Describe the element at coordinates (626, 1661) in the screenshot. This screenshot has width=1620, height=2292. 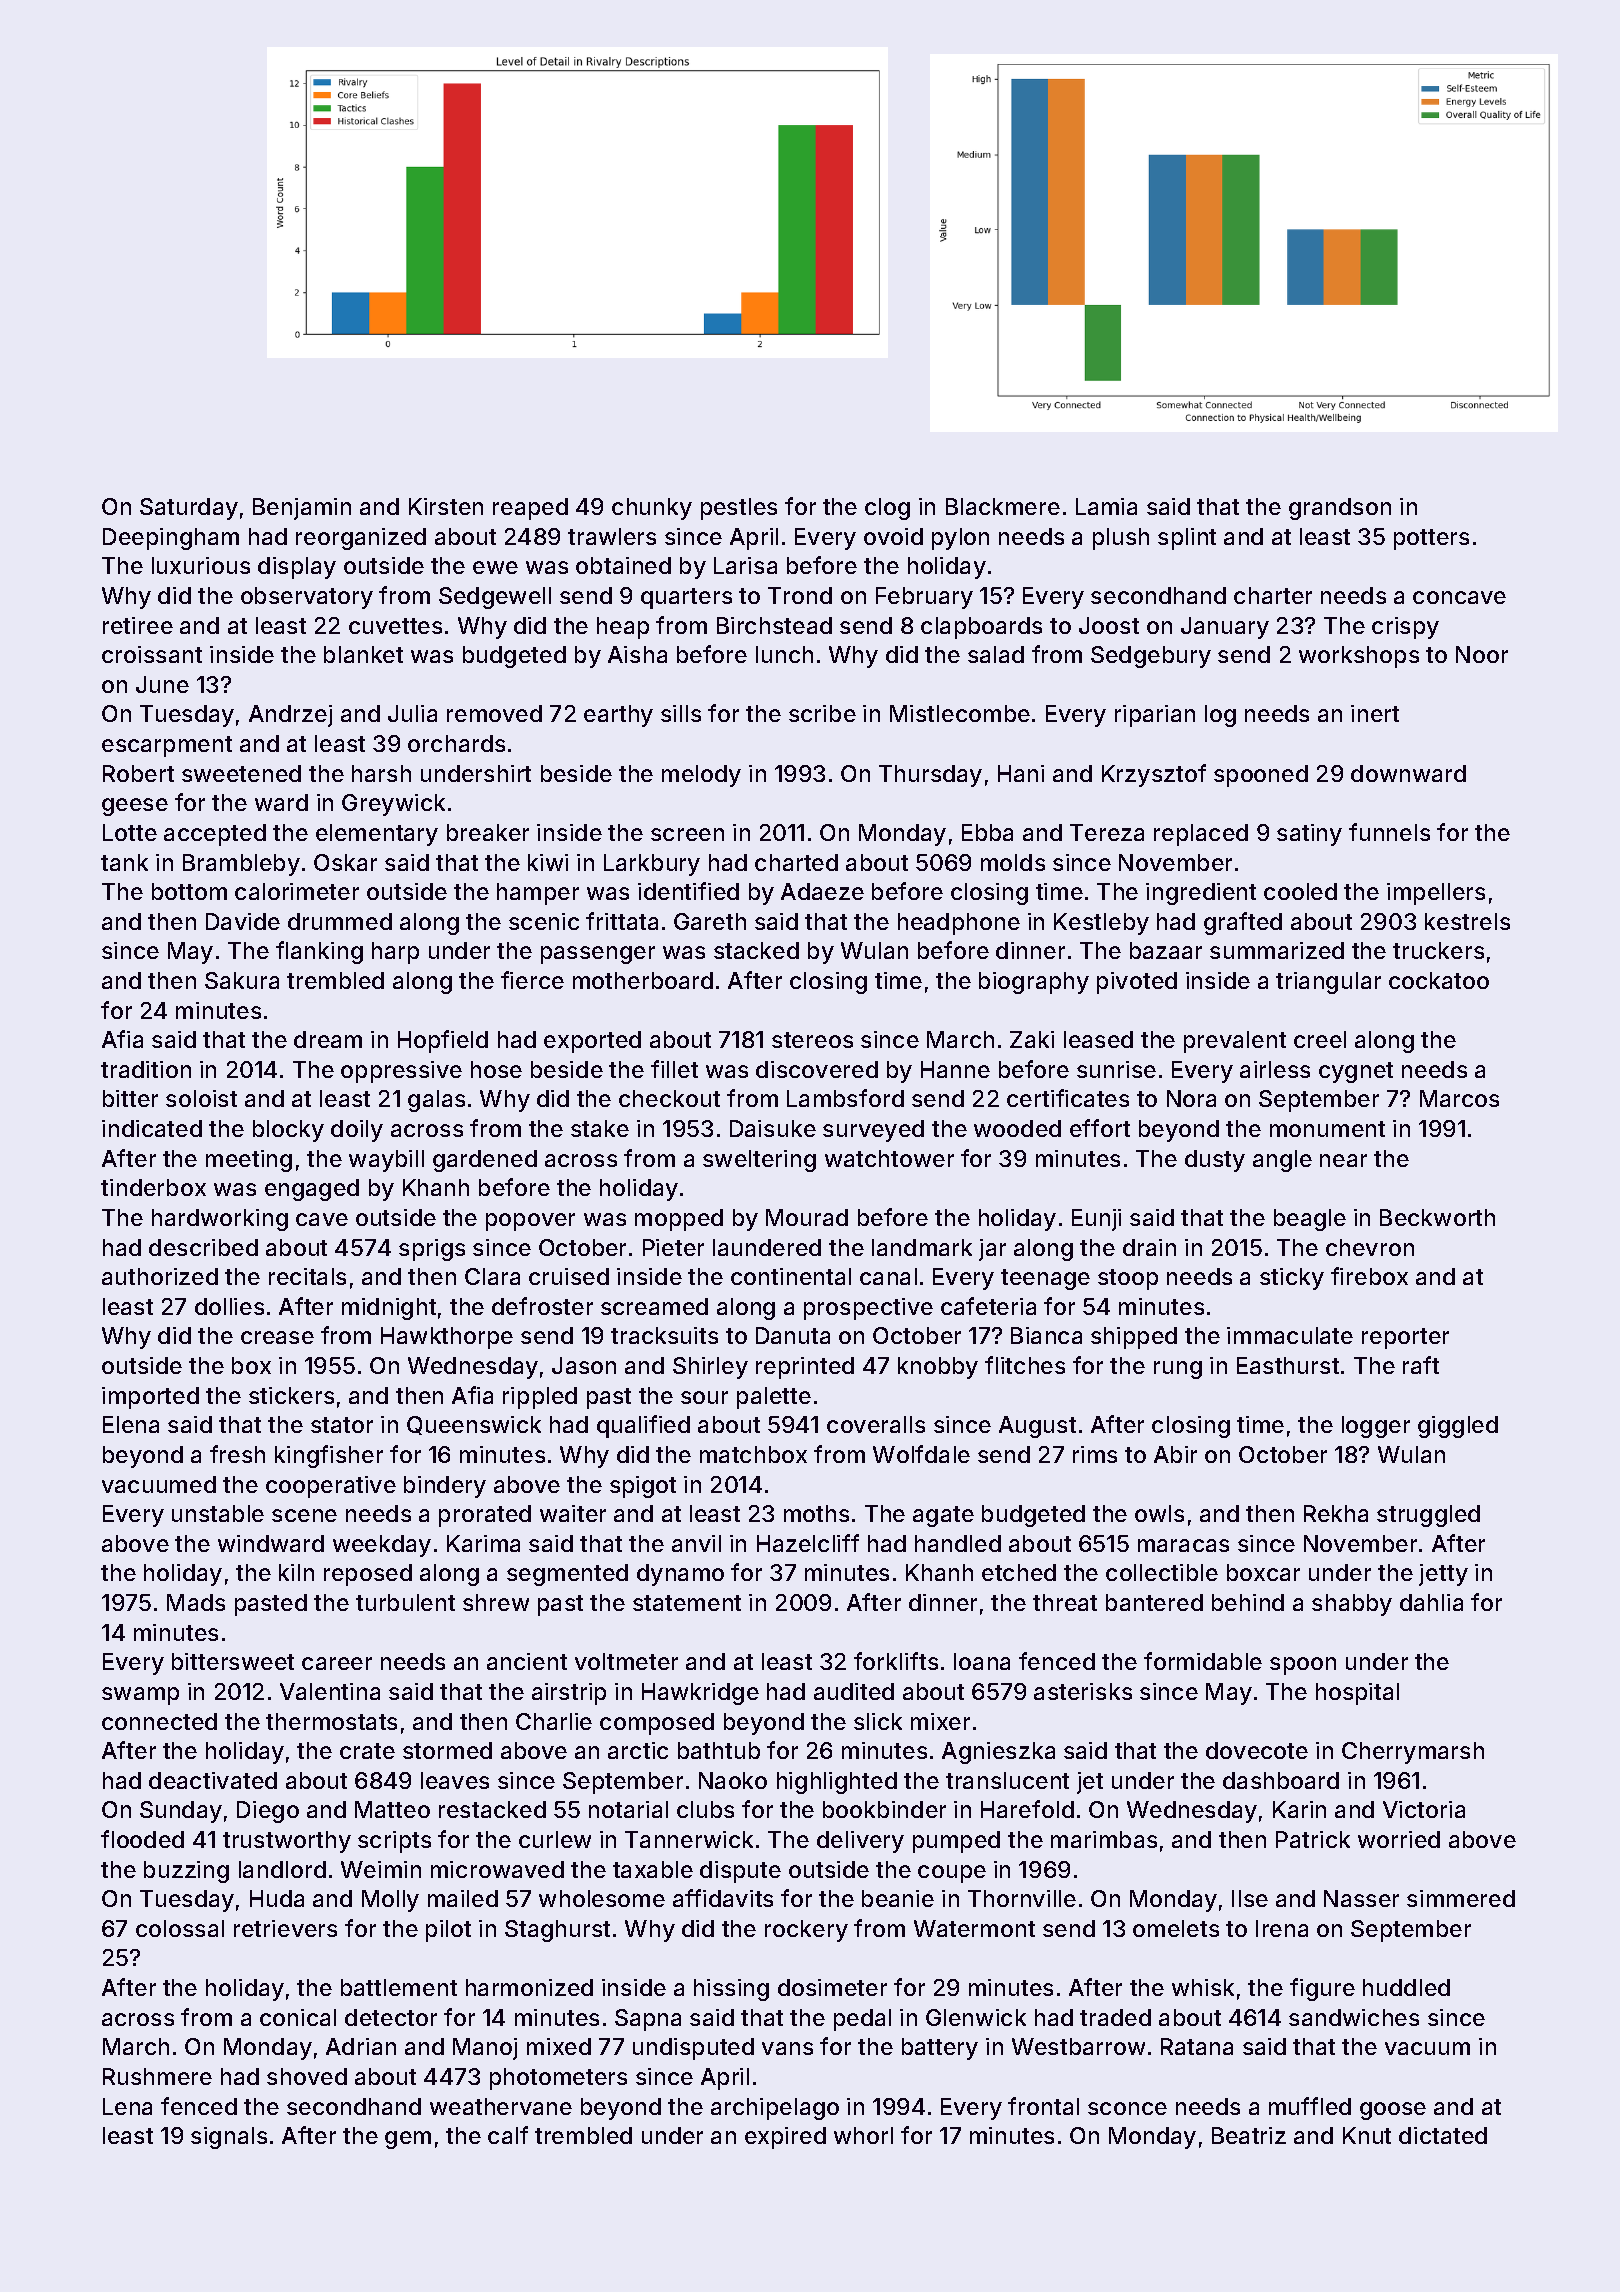
I see `voltmeter` at that location.
